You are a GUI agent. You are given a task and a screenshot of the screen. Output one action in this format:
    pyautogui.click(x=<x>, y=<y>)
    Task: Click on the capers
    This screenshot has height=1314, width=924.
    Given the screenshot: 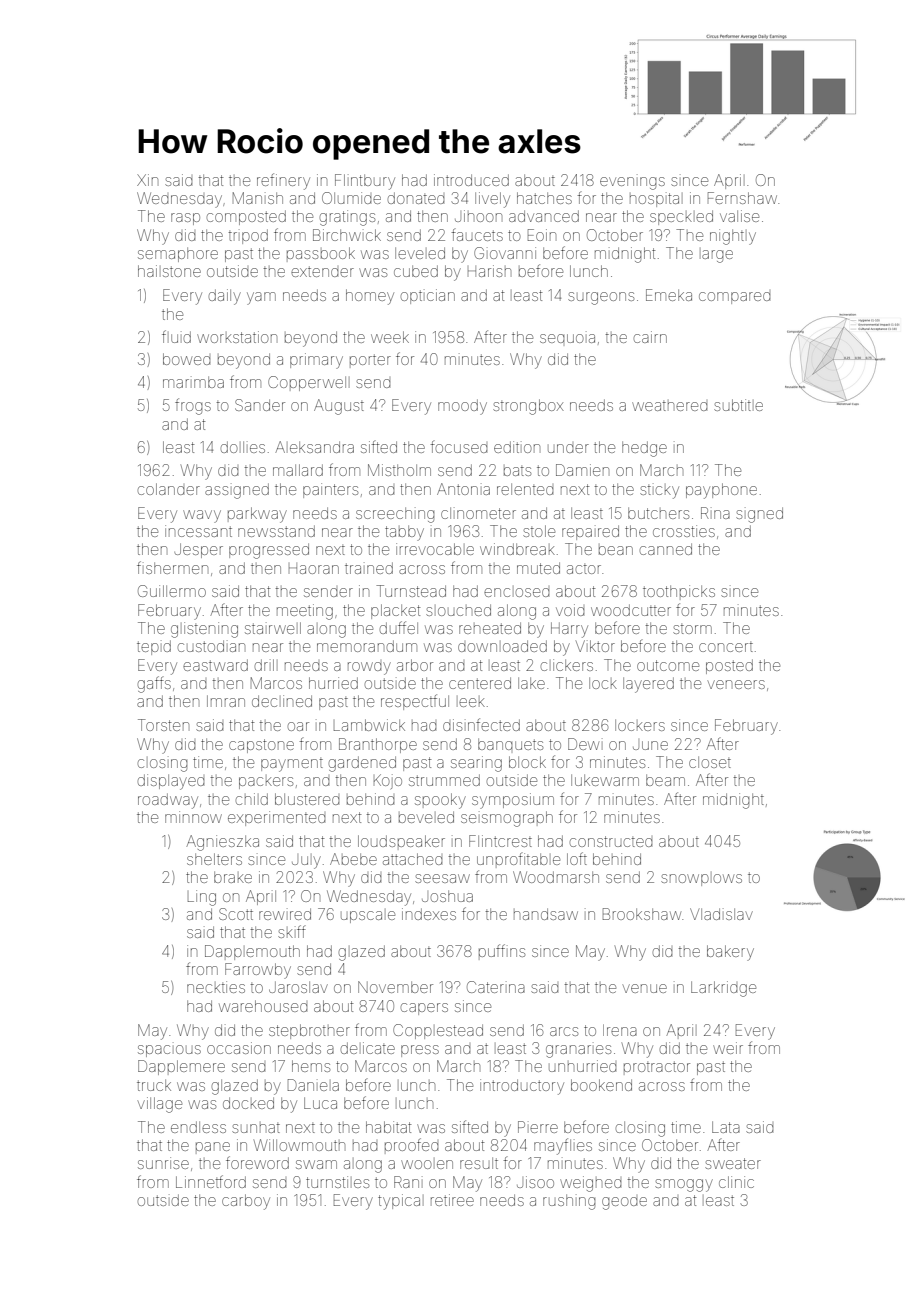 What is the action you would take?
    pyautogui.click(x=424, y=1009)
